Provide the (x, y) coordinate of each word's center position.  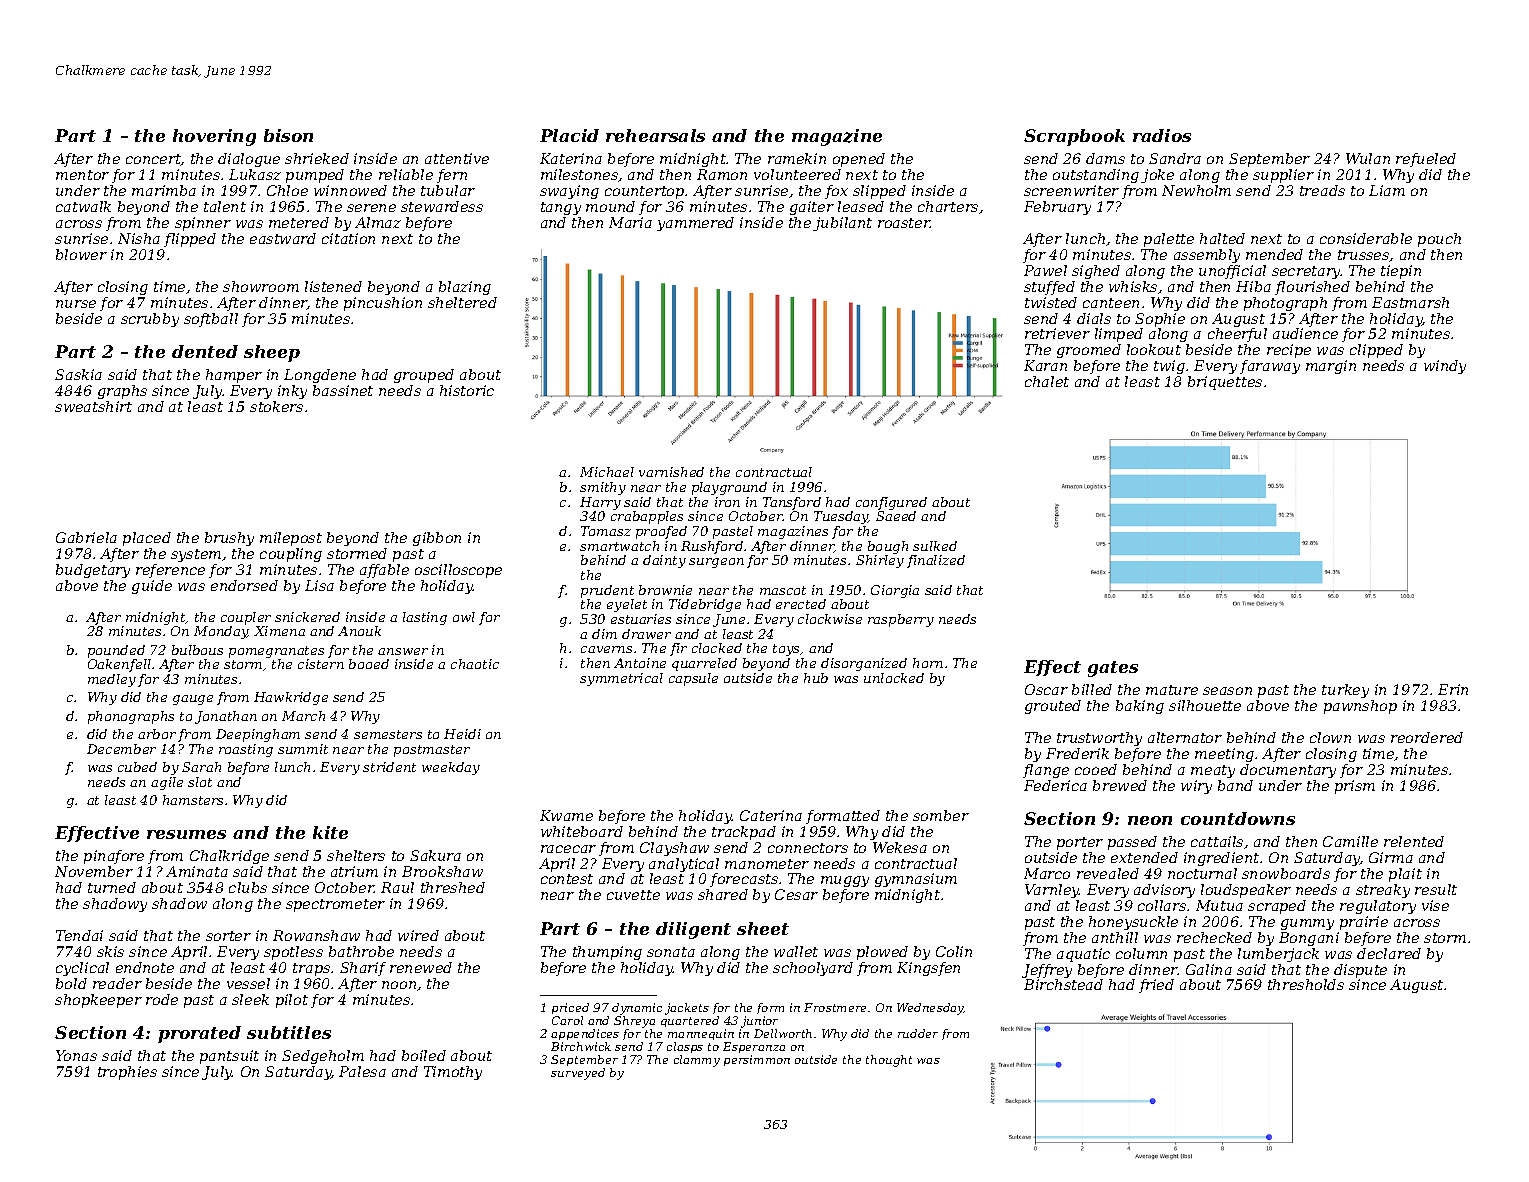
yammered (695, 224)
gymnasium (916, 880)
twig (1169, 367)
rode (162, 999)
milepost (291, 539)
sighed (1096, 272)
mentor (82, 175)
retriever (1057, 333)
